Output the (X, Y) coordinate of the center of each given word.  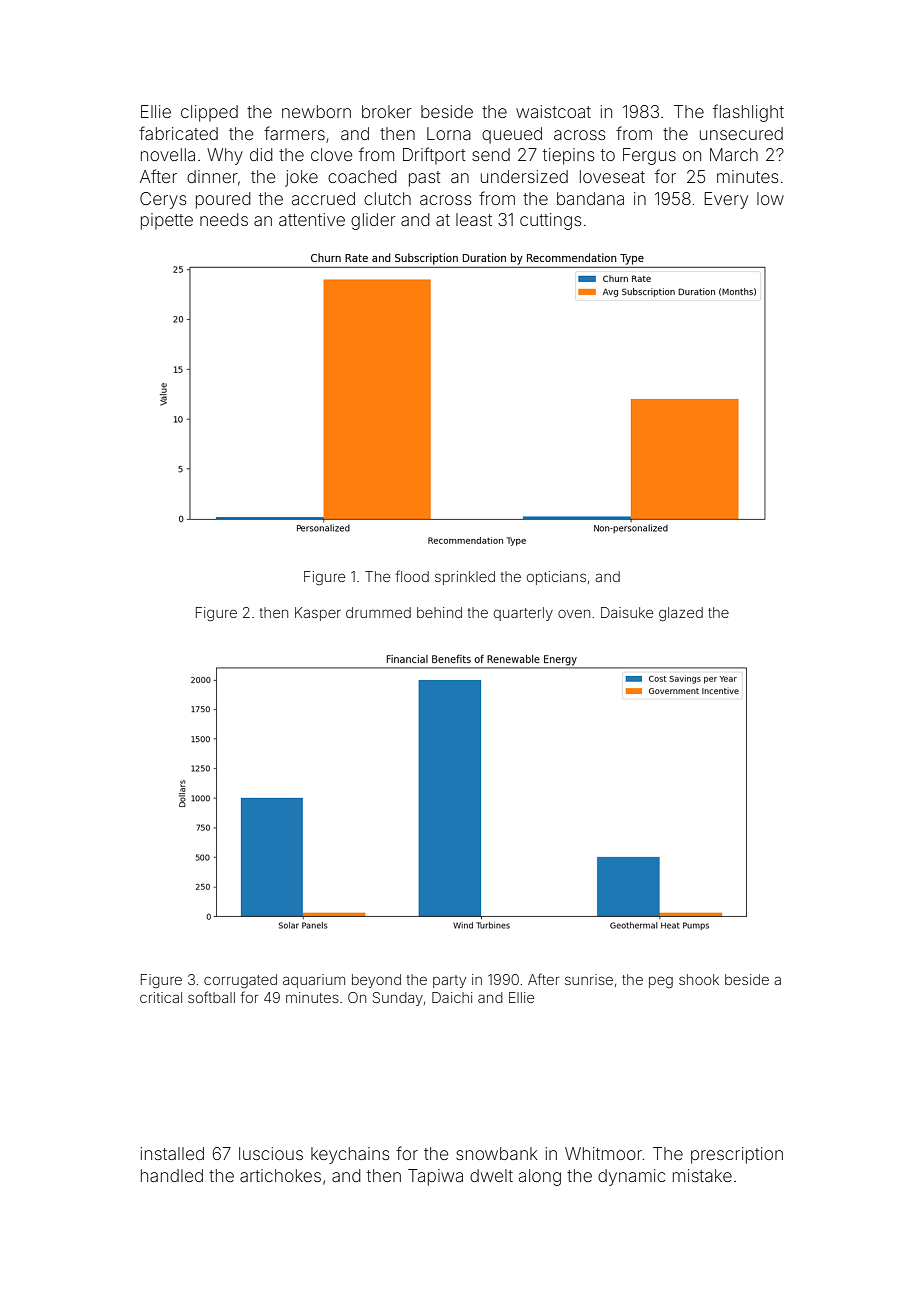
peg (661, 982)
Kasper (318, 614)
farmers (294, 133)
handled (172, 1175)
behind (439, 612)
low (770, 198)
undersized (524, 176)
